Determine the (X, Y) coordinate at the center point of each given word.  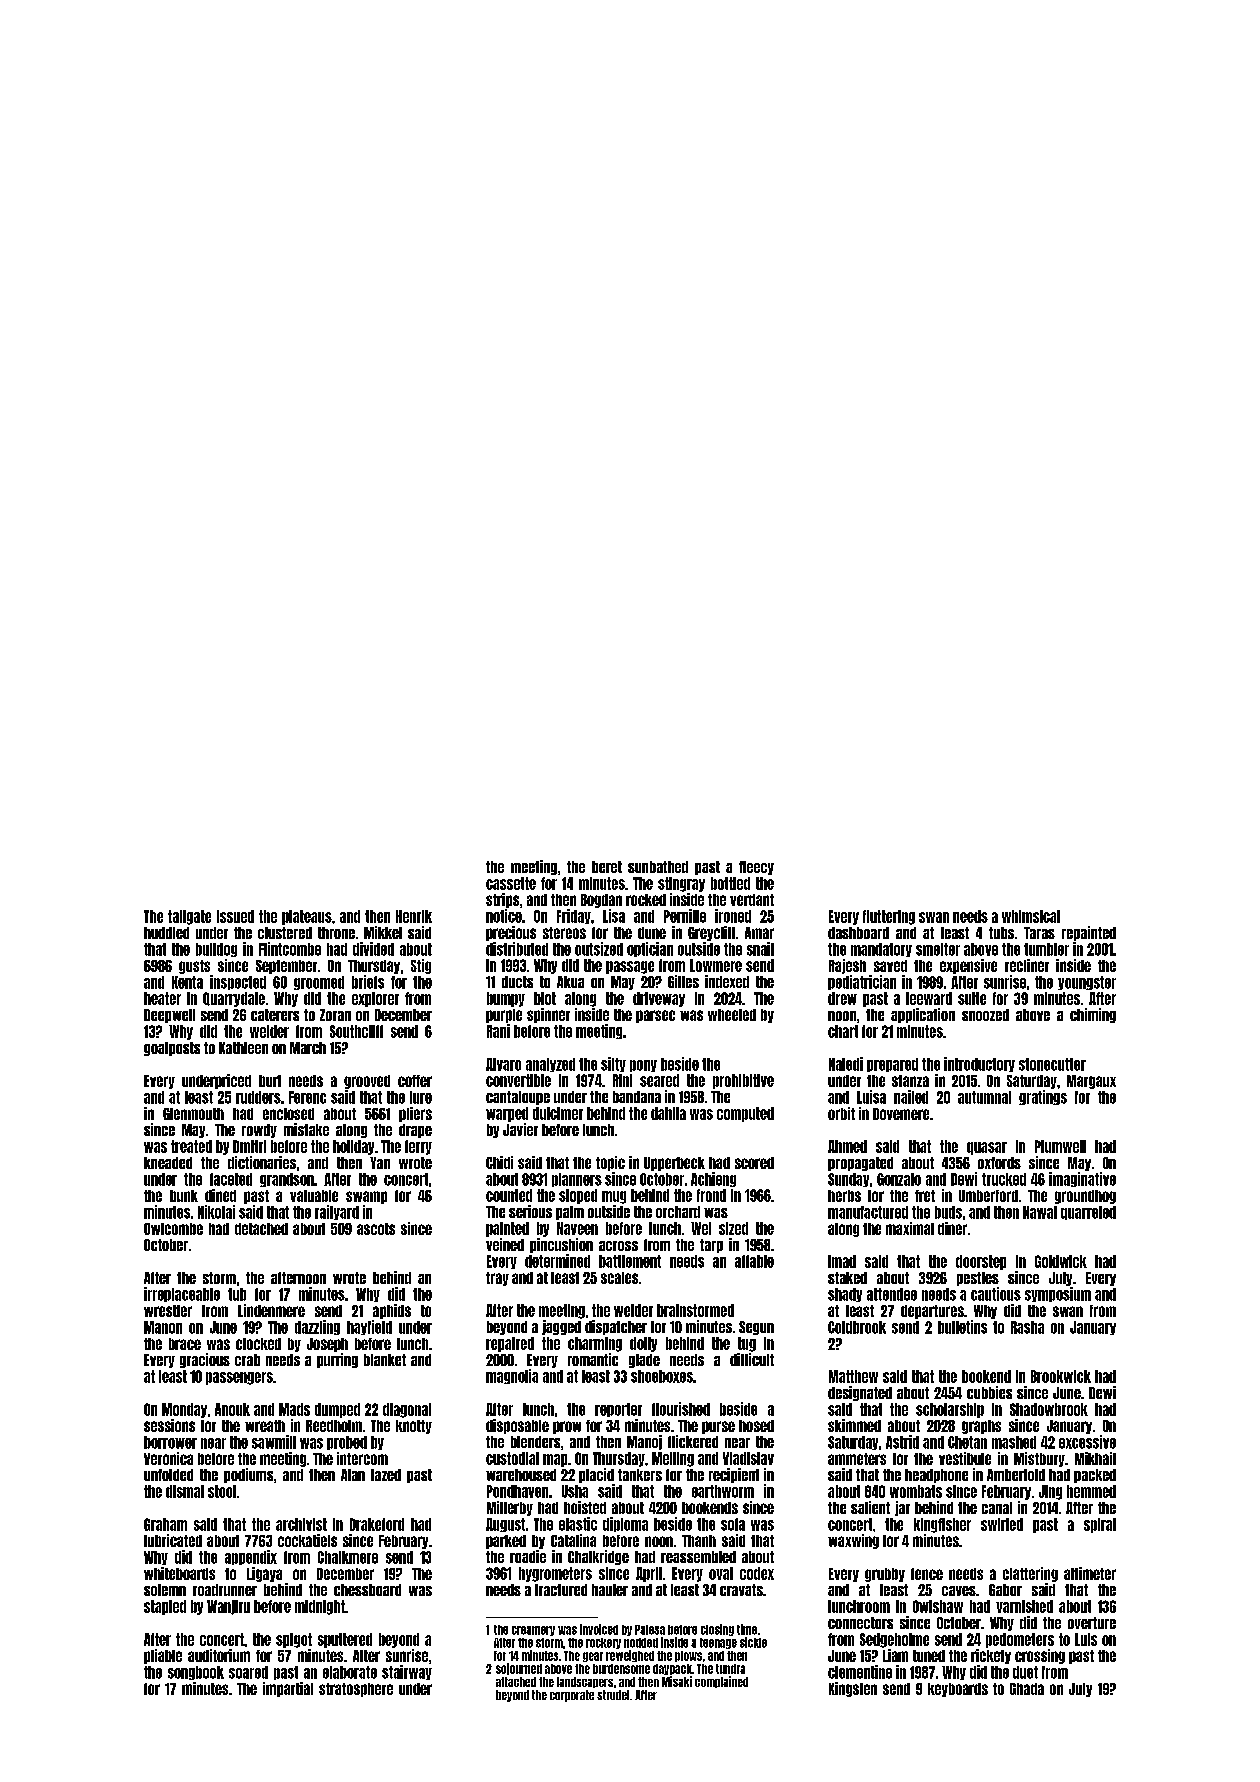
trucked (1004, 1179)
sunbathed (658, 867)
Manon (163, 1327)
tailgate (189, 917)
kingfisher (942, 1525)
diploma (625, 1524)
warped (507, 1114)
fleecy (756, 868)
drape (415, 1131)
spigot (294, 1640)
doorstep (981, 1262)
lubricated (173, 1540)
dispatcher (616, 1327)
